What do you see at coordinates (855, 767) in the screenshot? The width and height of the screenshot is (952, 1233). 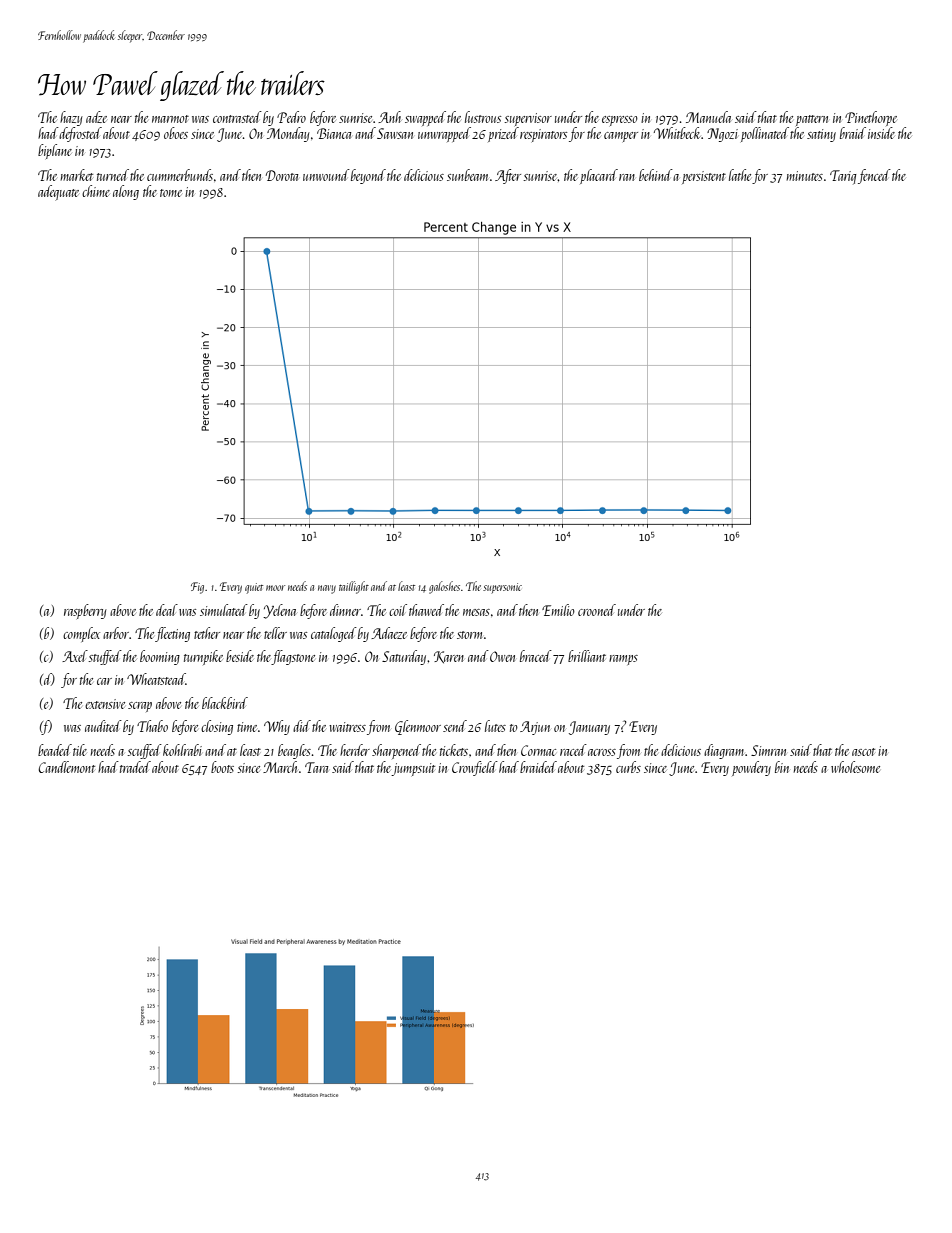 I see `wholesome` at bounding box center [855, 767].
